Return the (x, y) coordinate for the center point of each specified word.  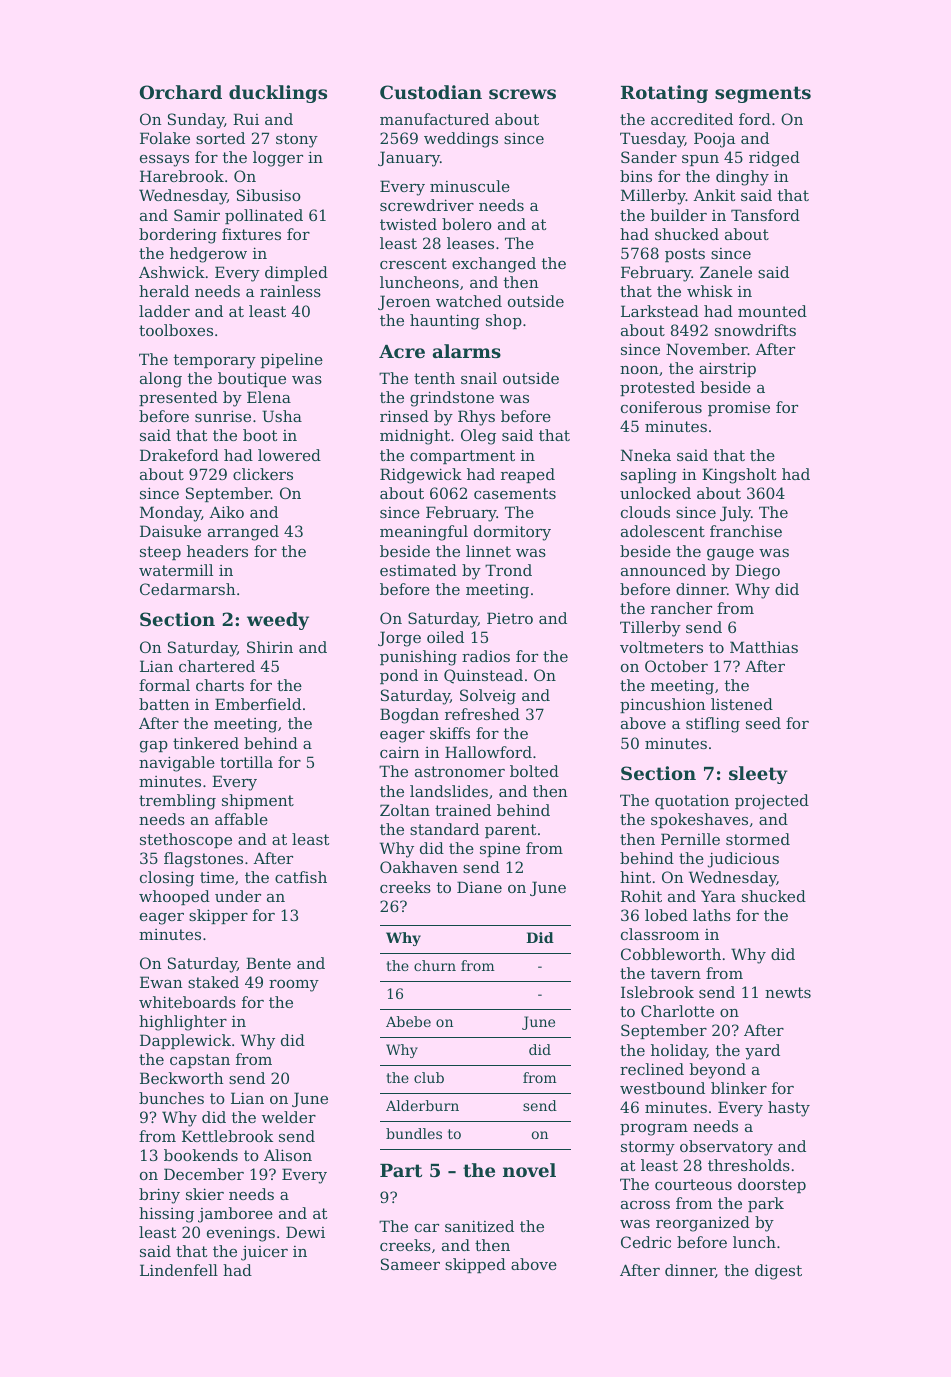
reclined (652, 1069)
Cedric (646, 1242)
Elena (269, 397)
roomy (294, 986)
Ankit (714, 195)
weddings (461, 140)
